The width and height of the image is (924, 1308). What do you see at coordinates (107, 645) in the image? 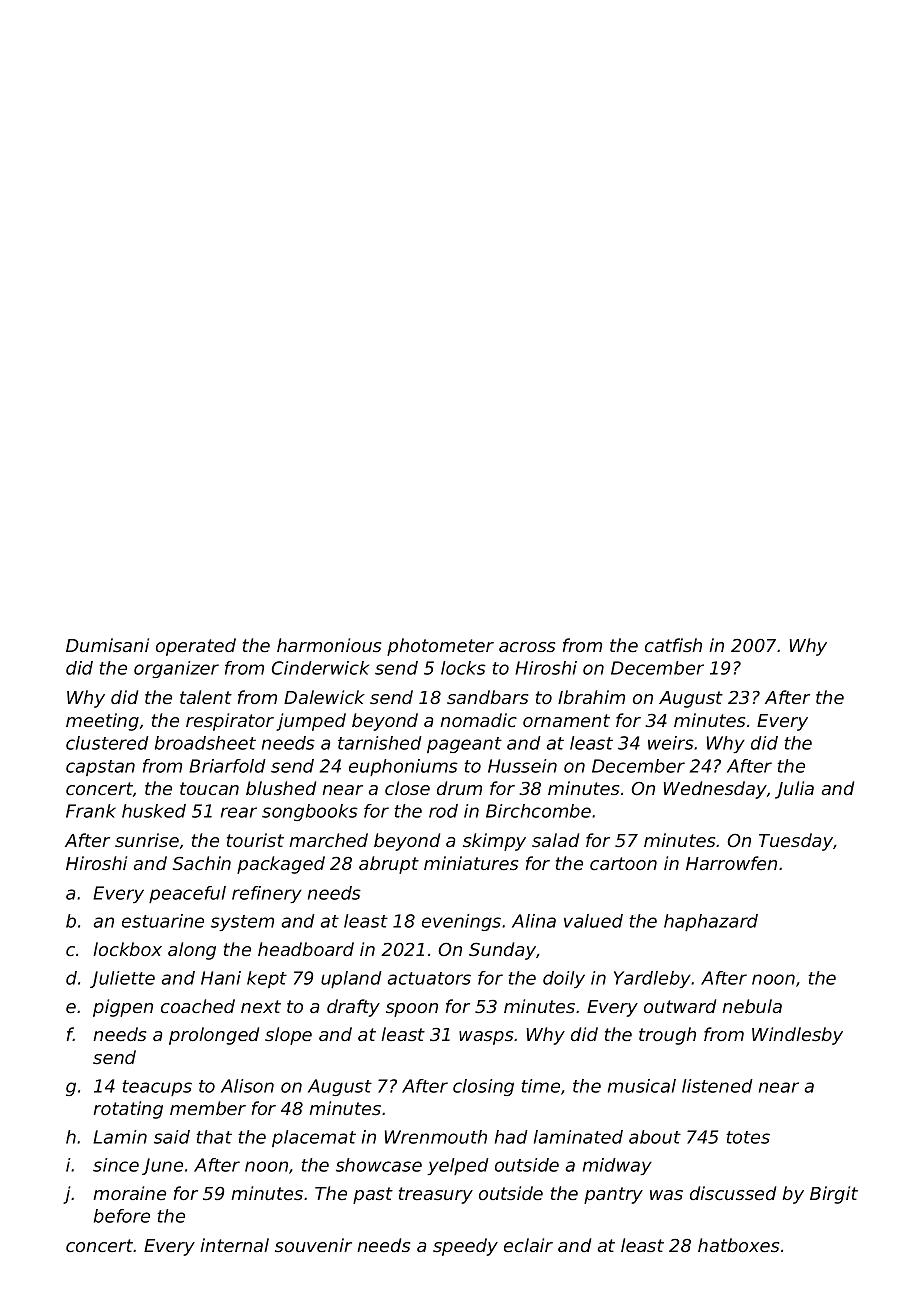
I see `Dumisani` at bounding box center [107, 645].
